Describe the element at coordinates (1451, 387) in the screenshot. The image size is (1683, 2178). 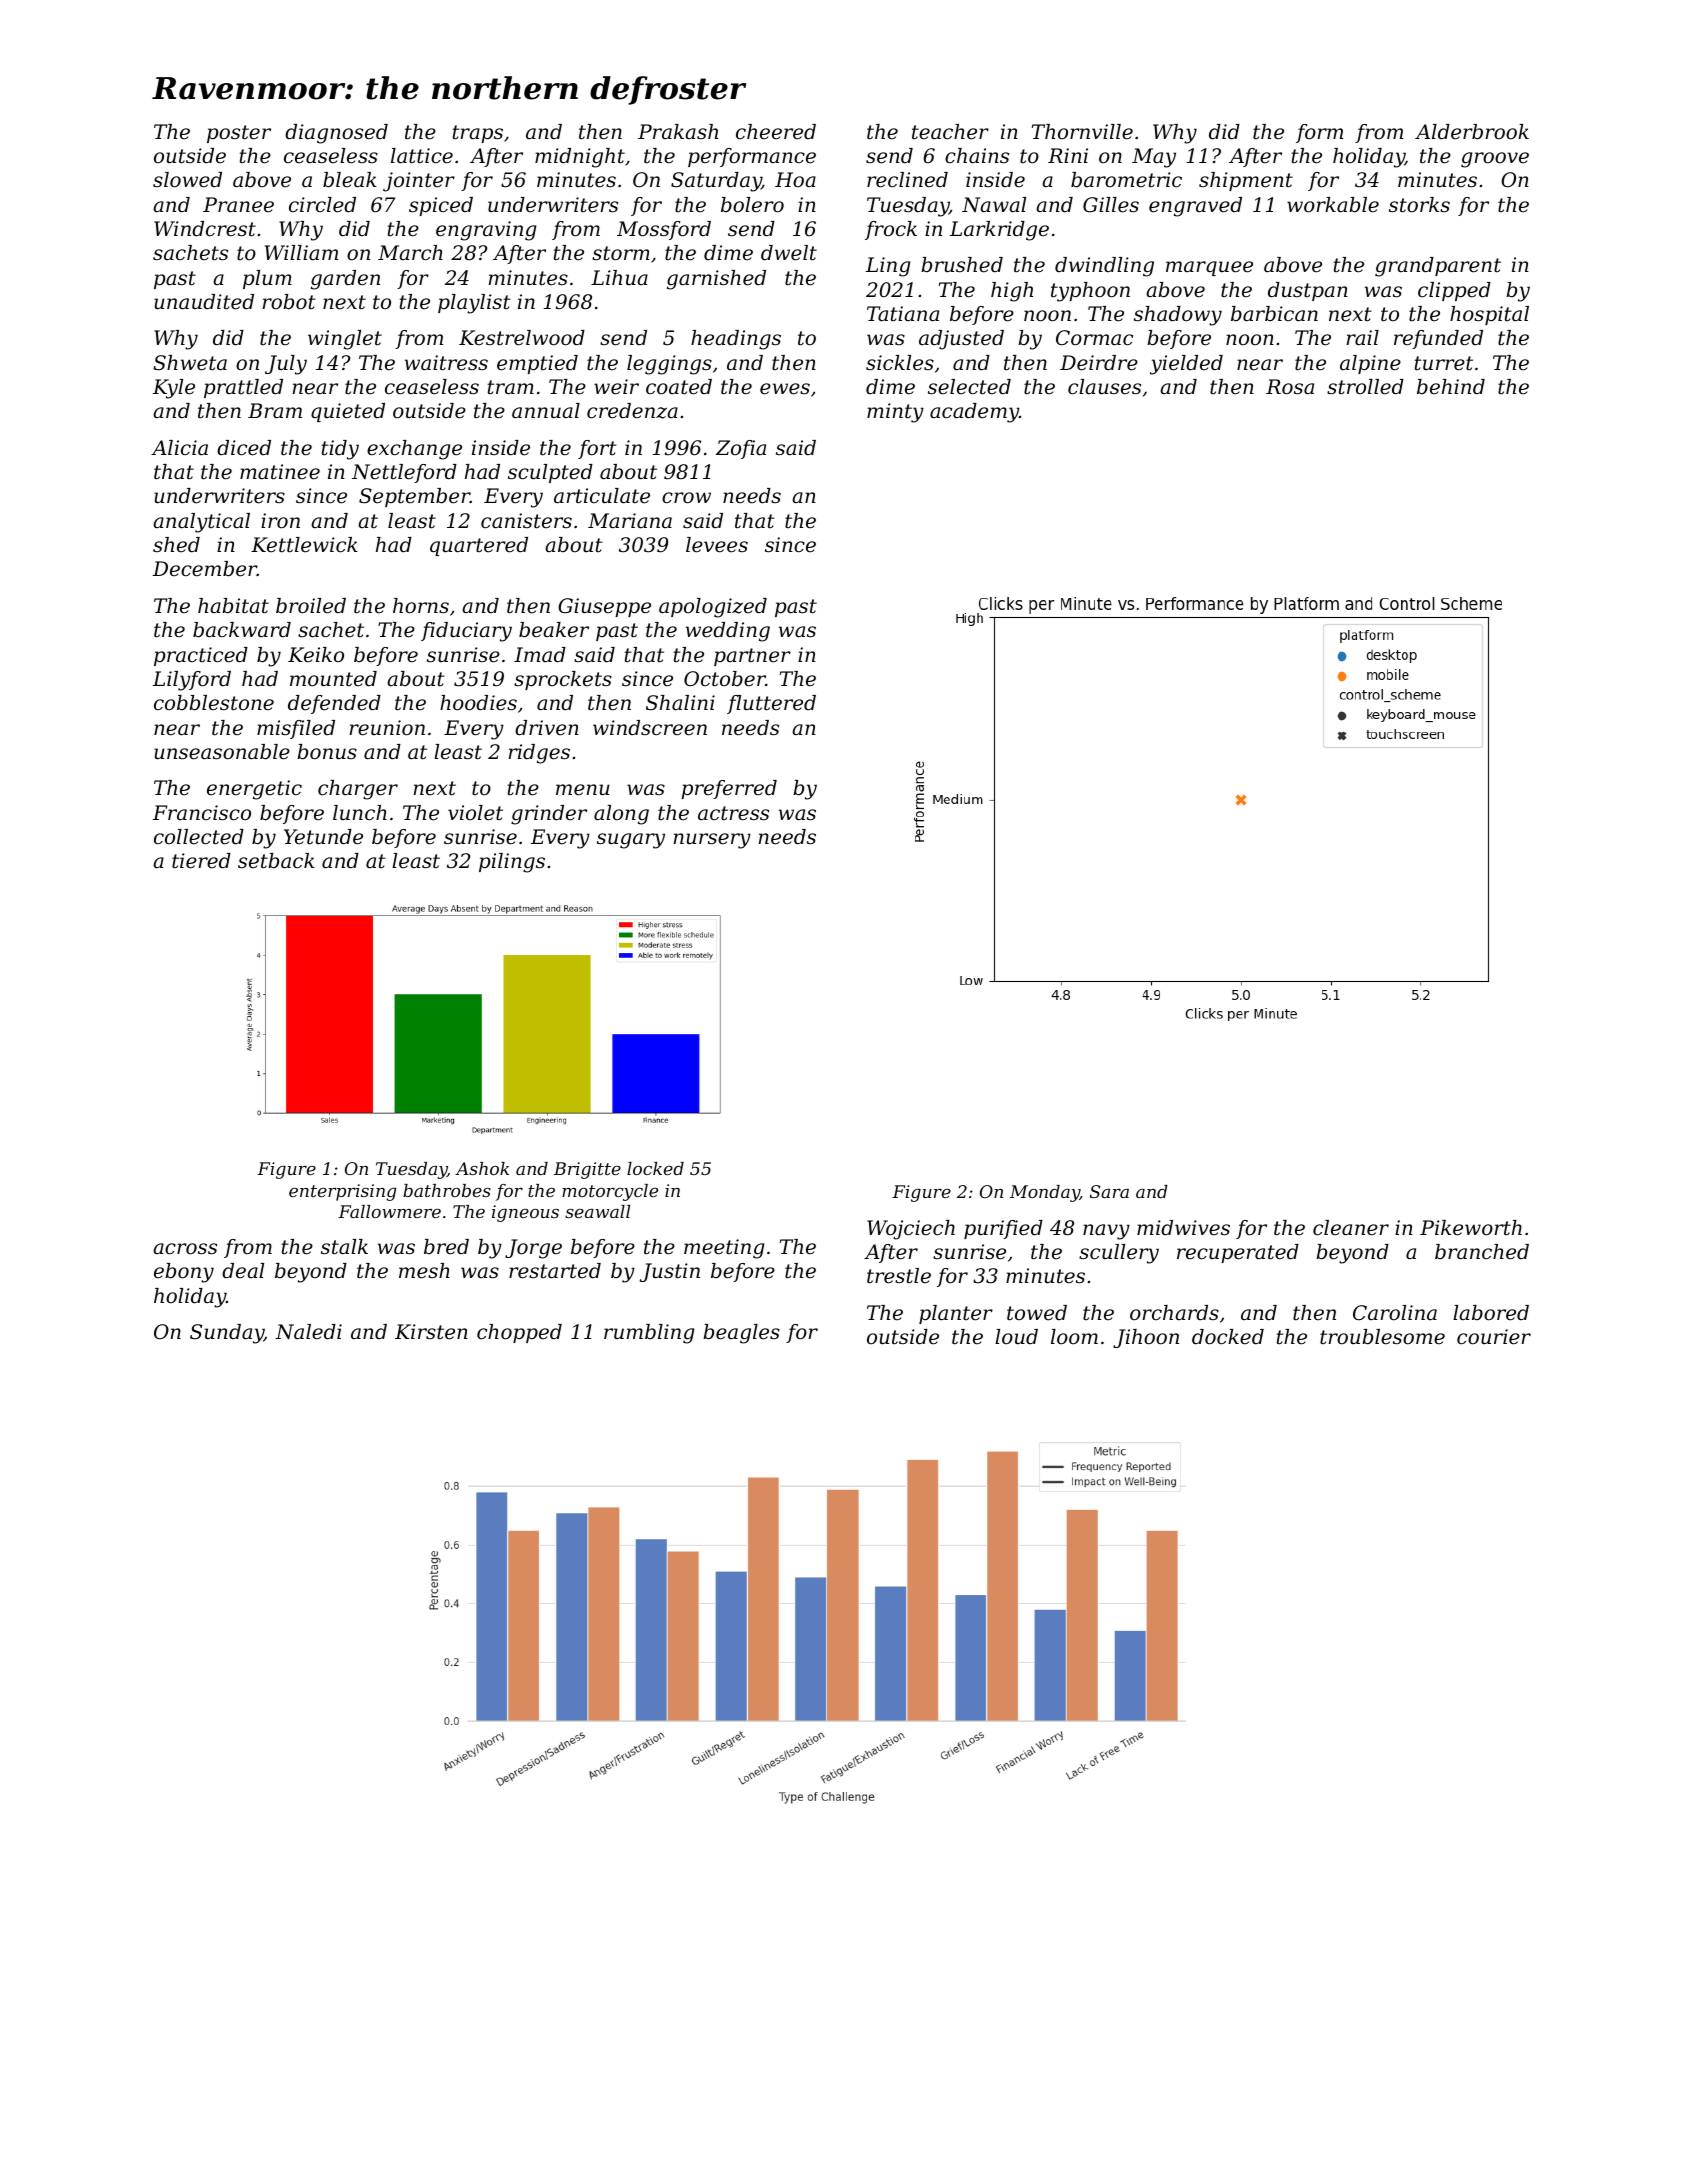
I see `behind` at that location.
